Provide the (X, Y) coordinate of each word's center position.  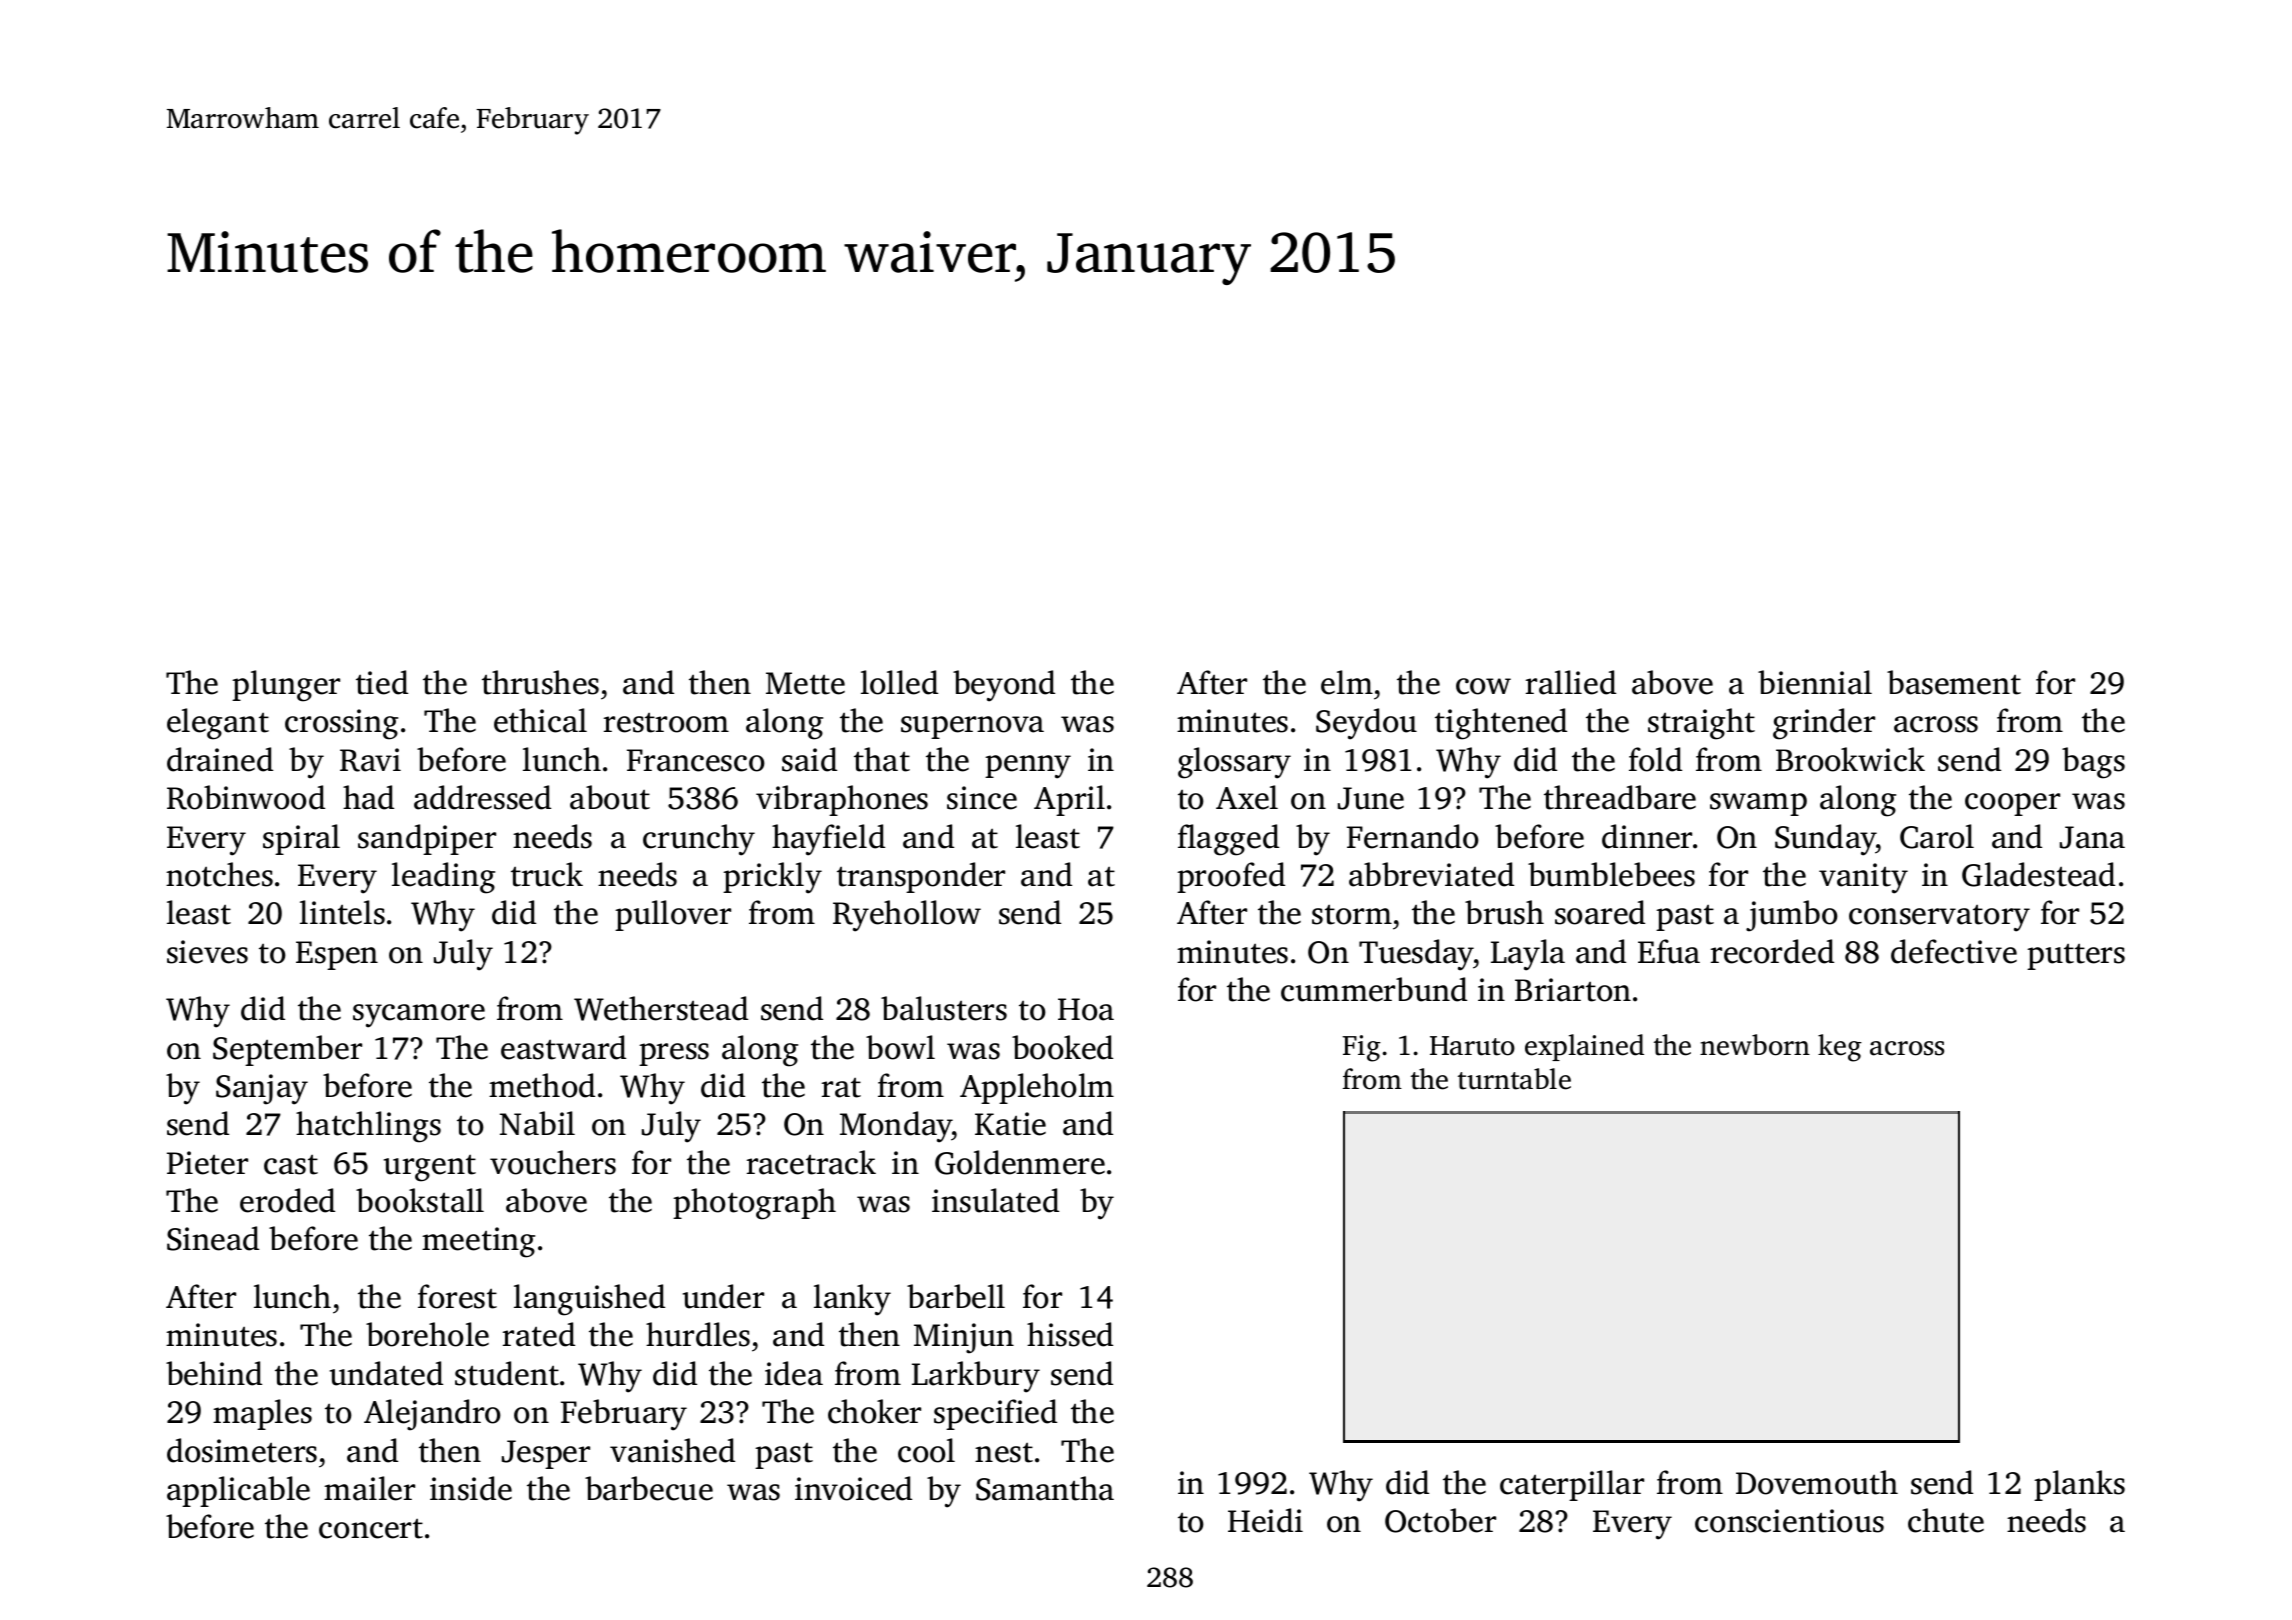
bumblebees (1611, 874)
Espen (337, 955)
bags (2093, 763)
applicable (238, 1491)
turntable (1514, 1079)
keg (1840, 1048)
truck (547, 874)
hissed (1070, 1334)
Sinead (213, 1238)
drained (220, 759)
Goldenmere (1020, 1162)
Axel (1247, 797)
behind (214, 1373)
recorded (1772, 951)
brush (1504, 912)
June (1371, 798)
